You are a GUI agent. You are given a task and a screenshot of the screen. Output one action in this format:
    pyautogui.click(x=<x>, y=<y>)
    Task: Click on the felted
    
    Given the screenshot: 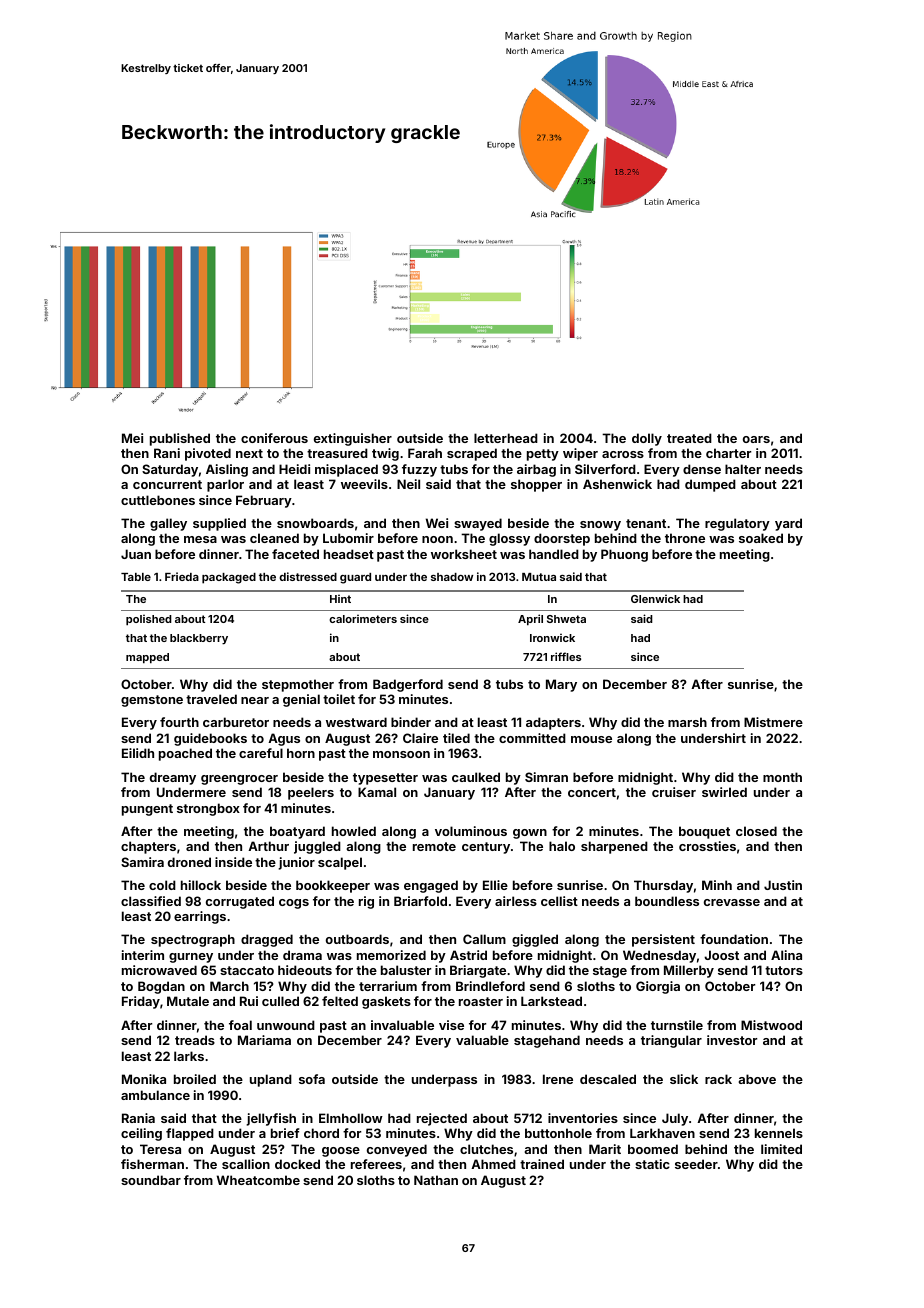 What is the action you would take?
    pyautogui.click(x=340, y=1001)
